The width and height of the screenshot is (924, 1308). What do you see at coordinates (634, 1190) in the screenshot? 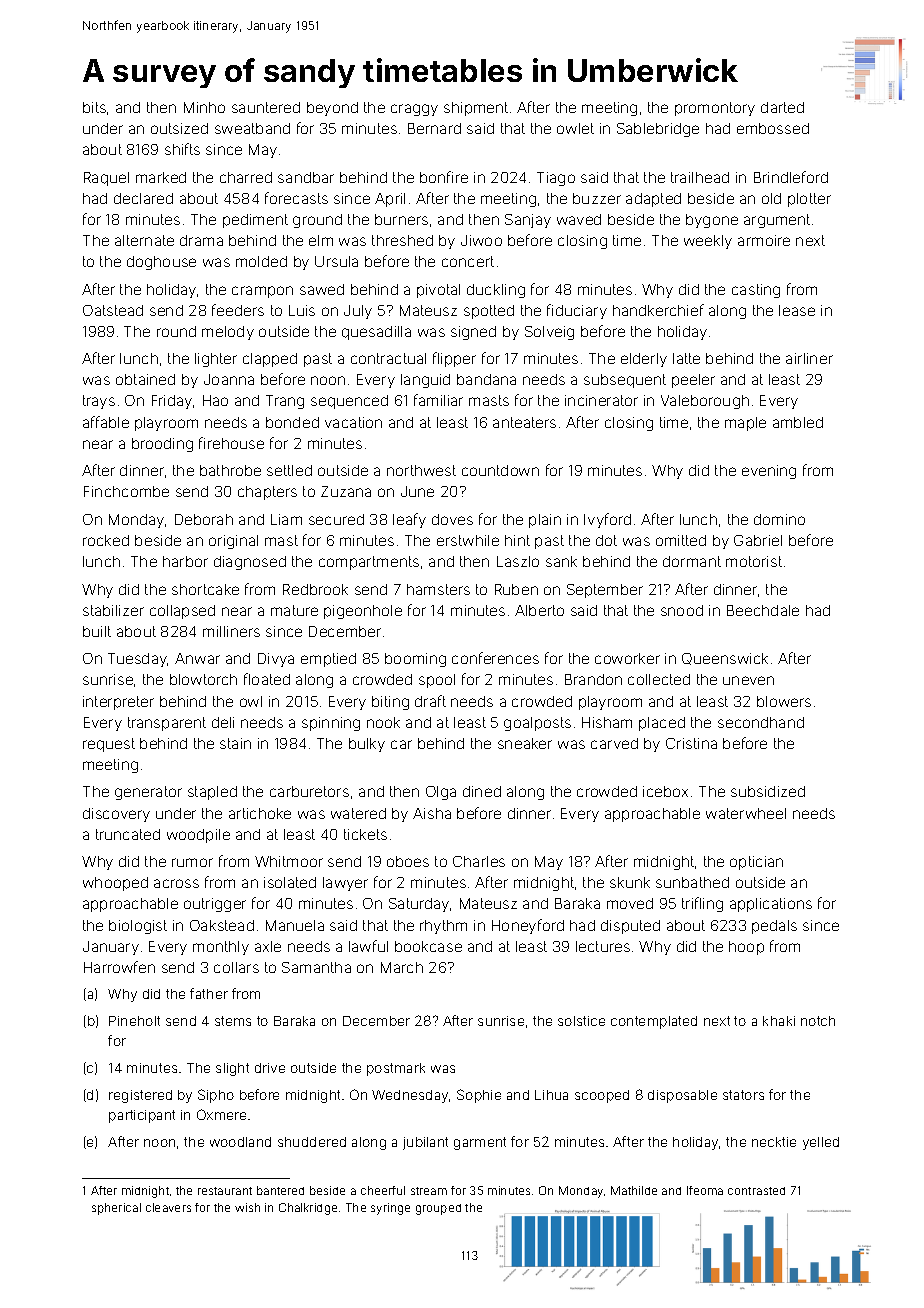
I see `Mathilde` at bounding box center [634, 1190].
